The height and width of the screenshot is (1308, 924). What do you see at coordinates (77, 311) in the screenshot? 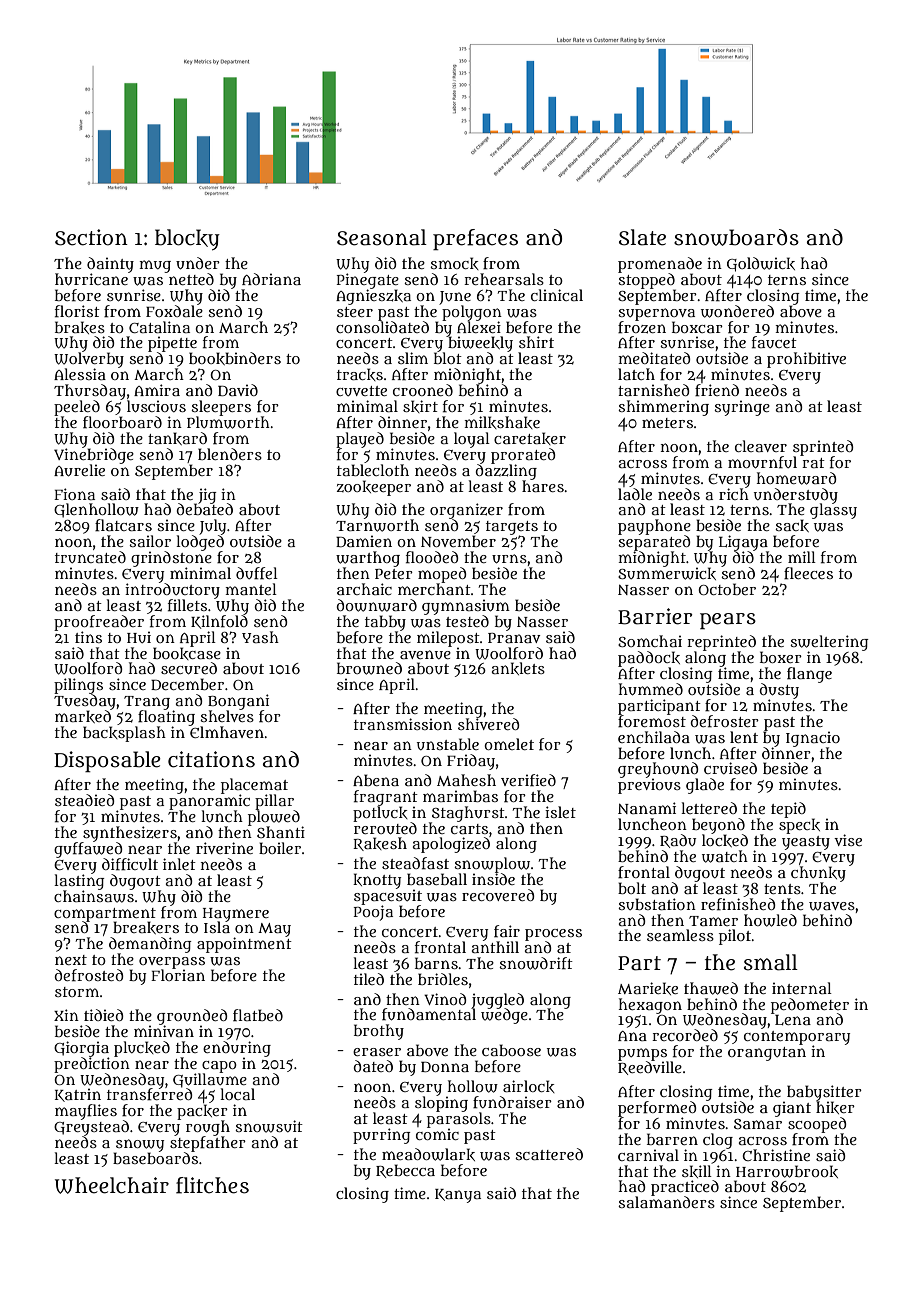
I see `florist` at bounding box center [77, 311].
